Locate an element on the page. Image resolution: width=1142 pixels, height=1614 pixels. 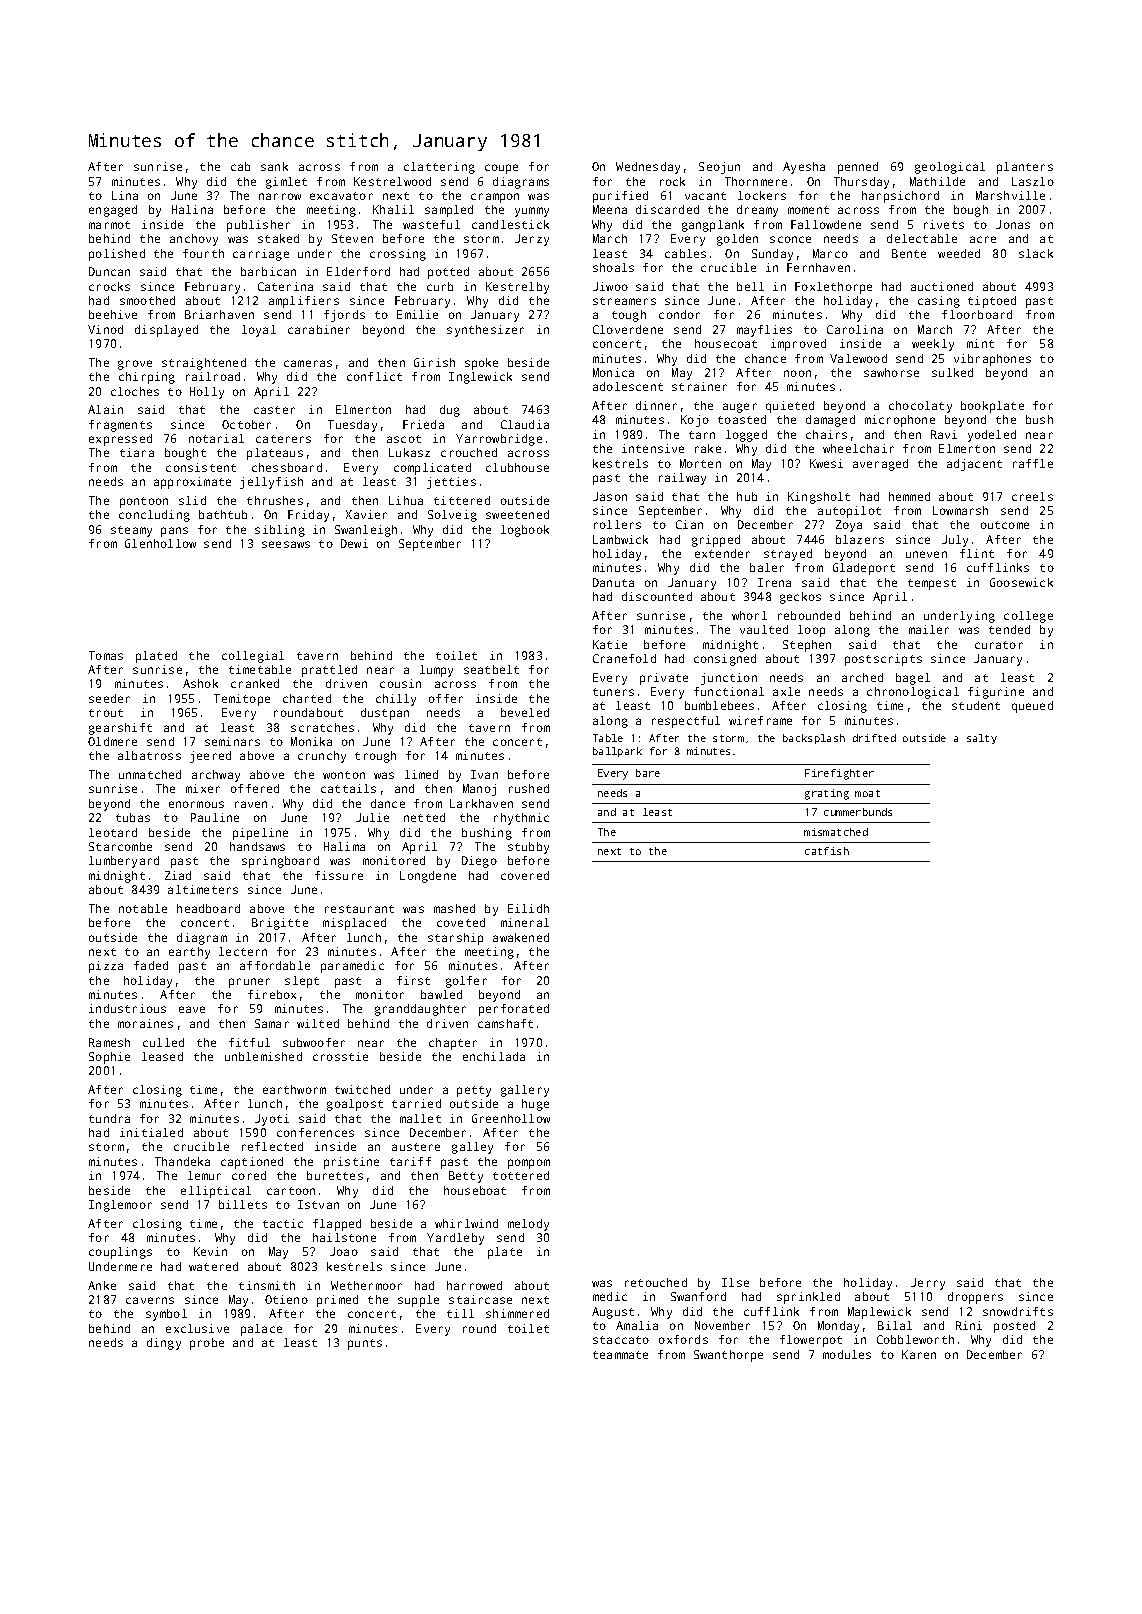
potted is located at coordinates (448, 273).
